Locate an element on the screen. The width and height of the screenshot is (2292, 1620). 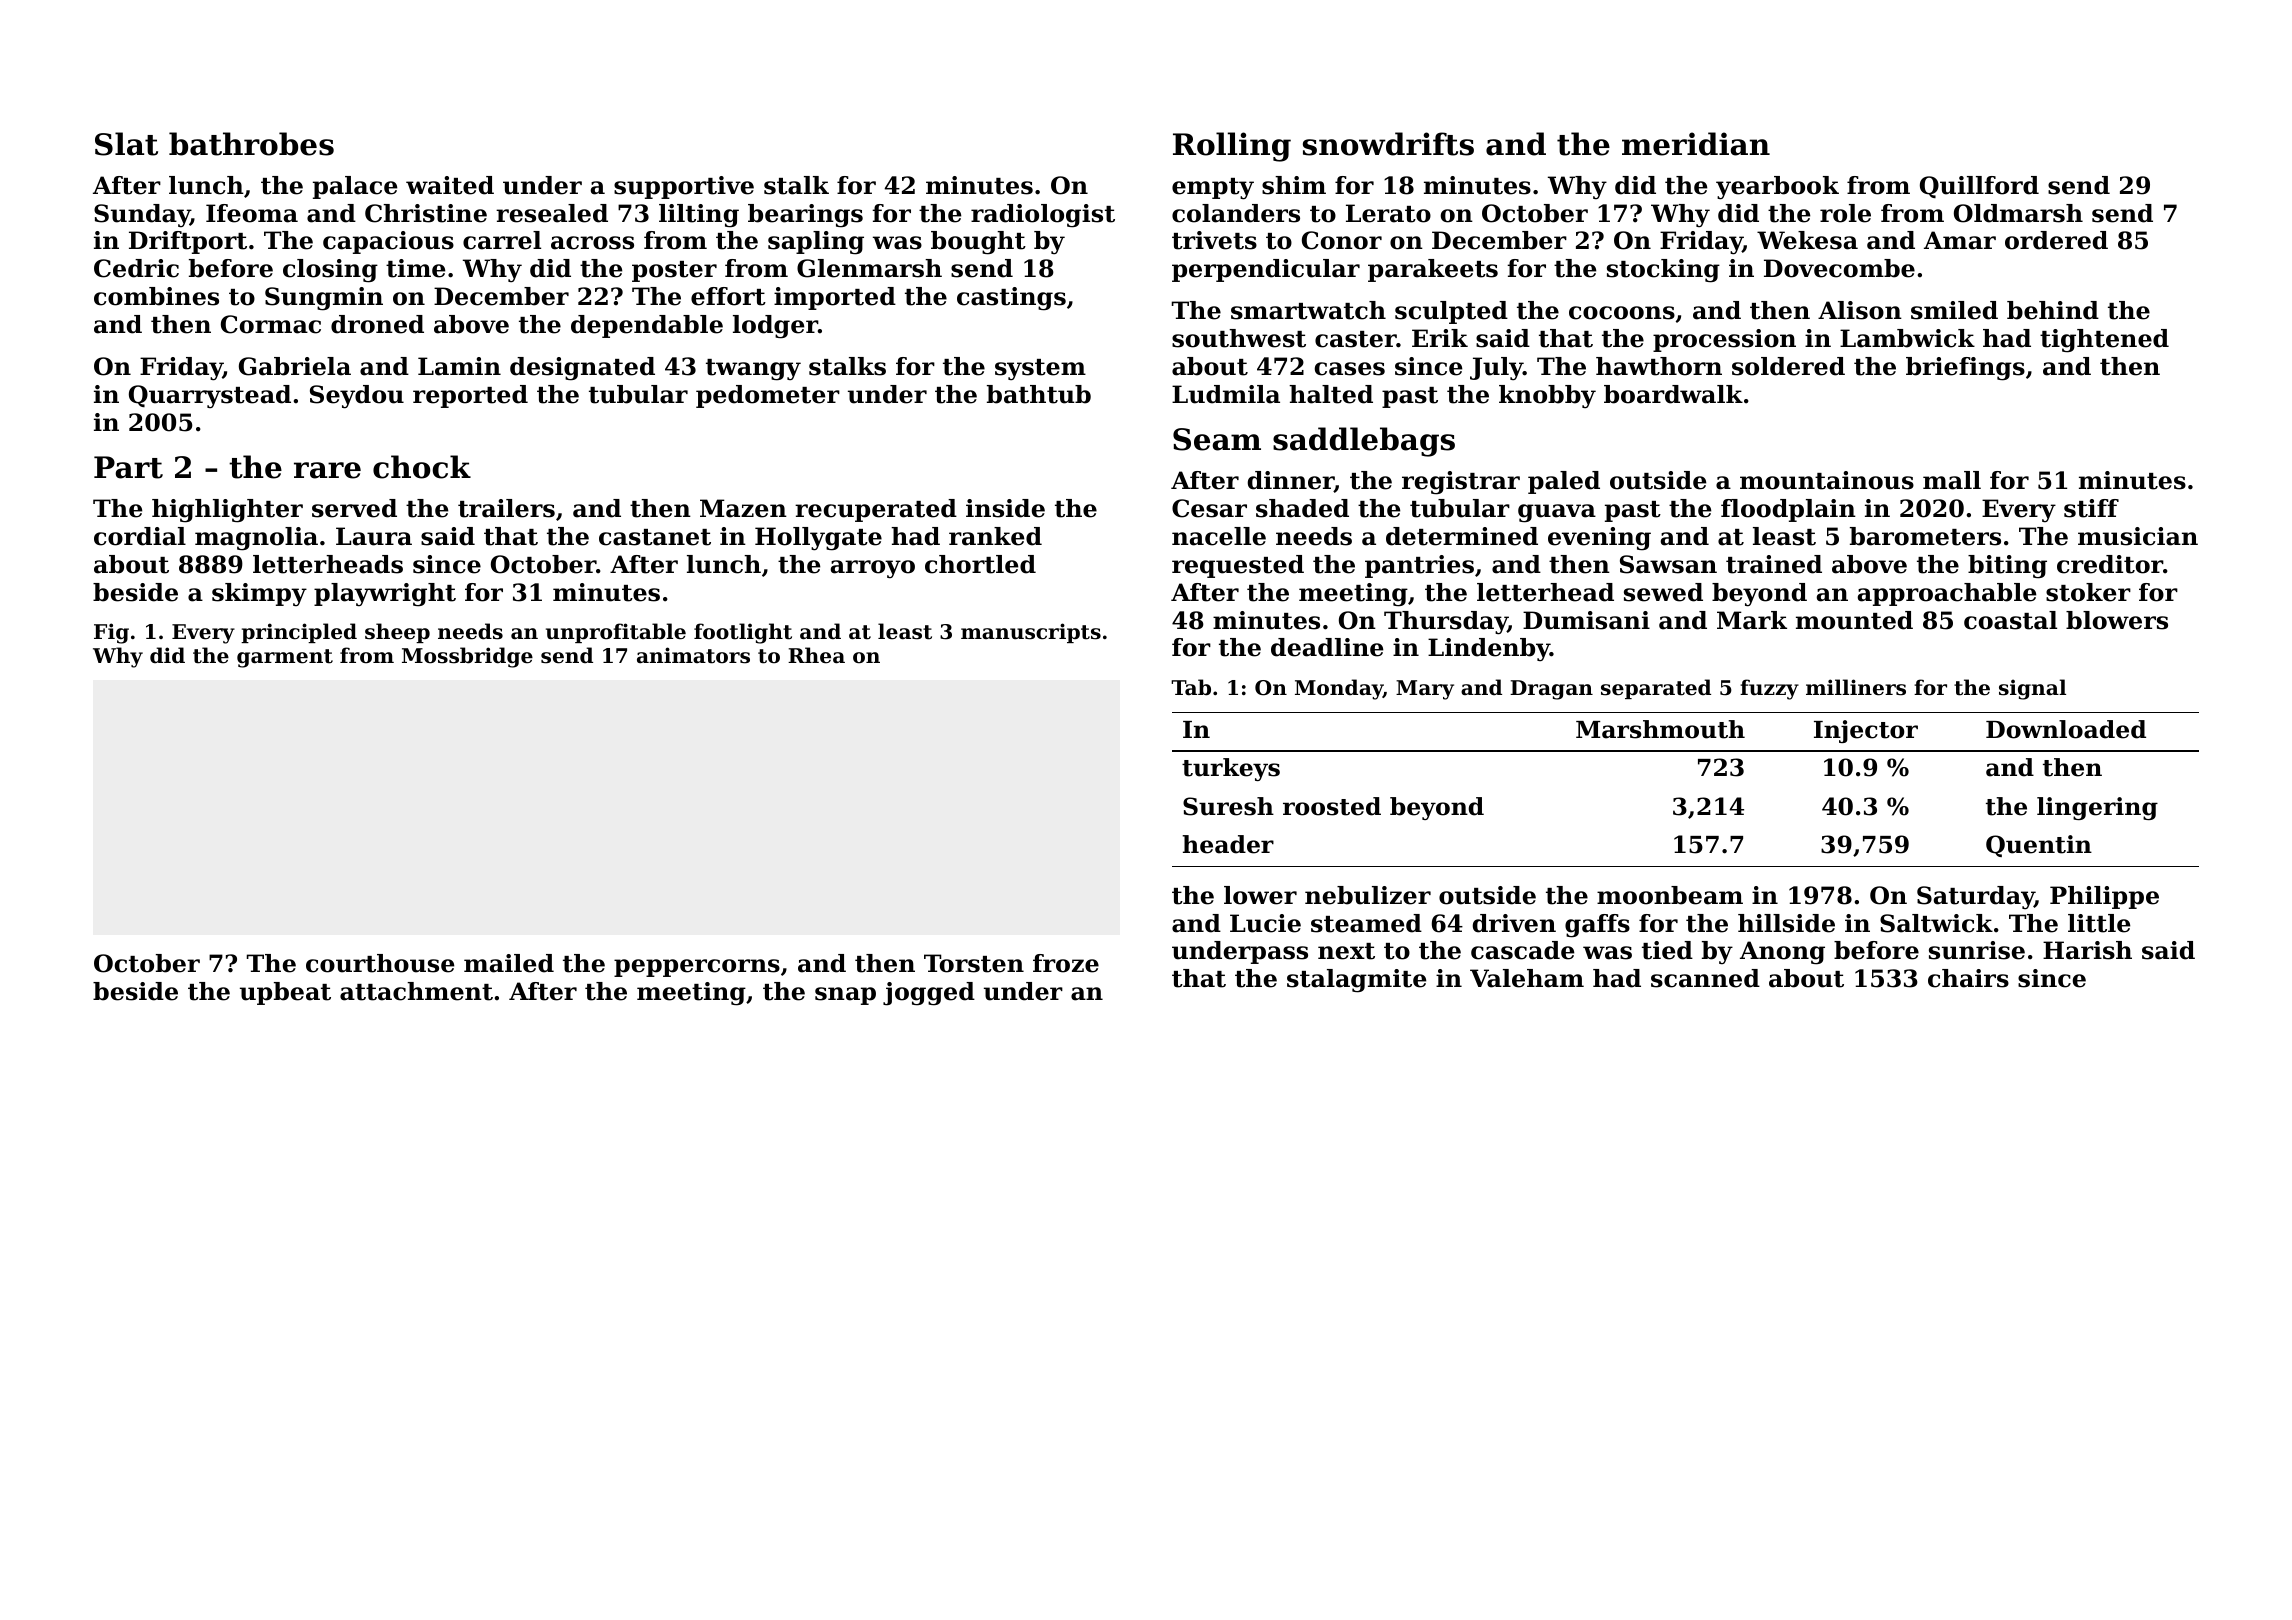
Mossbridge is located at coordinates (467, 657).
